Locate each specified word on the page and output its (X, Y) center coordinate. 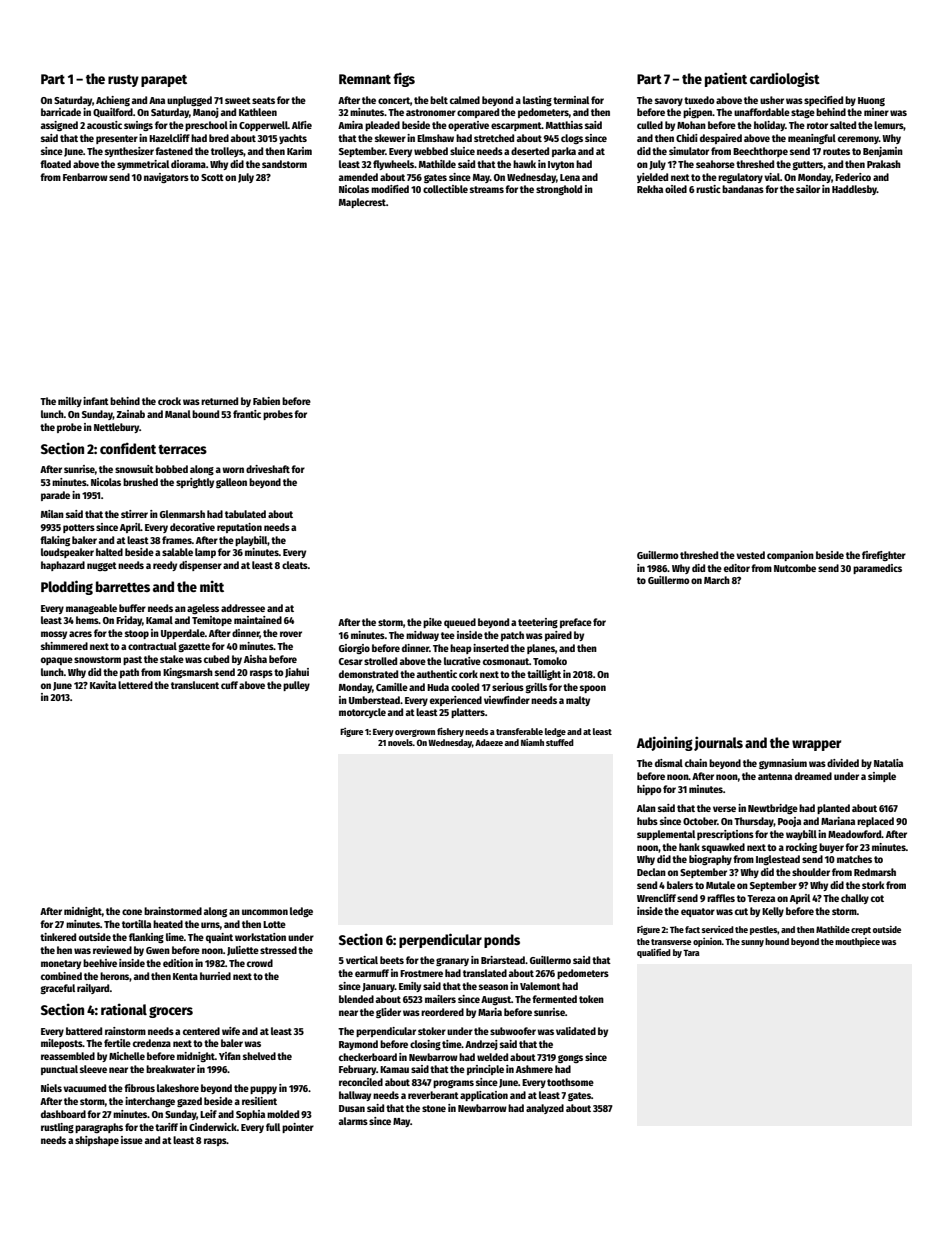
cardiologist (785, 79)
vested (750, 555)
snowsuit (134, 469)
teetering (538, 623)
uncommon (265, 912)
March (717, 580)
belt (439, 100)
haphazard (63, 566)
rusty (123, 81)
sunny (752, 943)
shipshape (97, 1141)
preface (576, 623)
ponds (502, 941)
